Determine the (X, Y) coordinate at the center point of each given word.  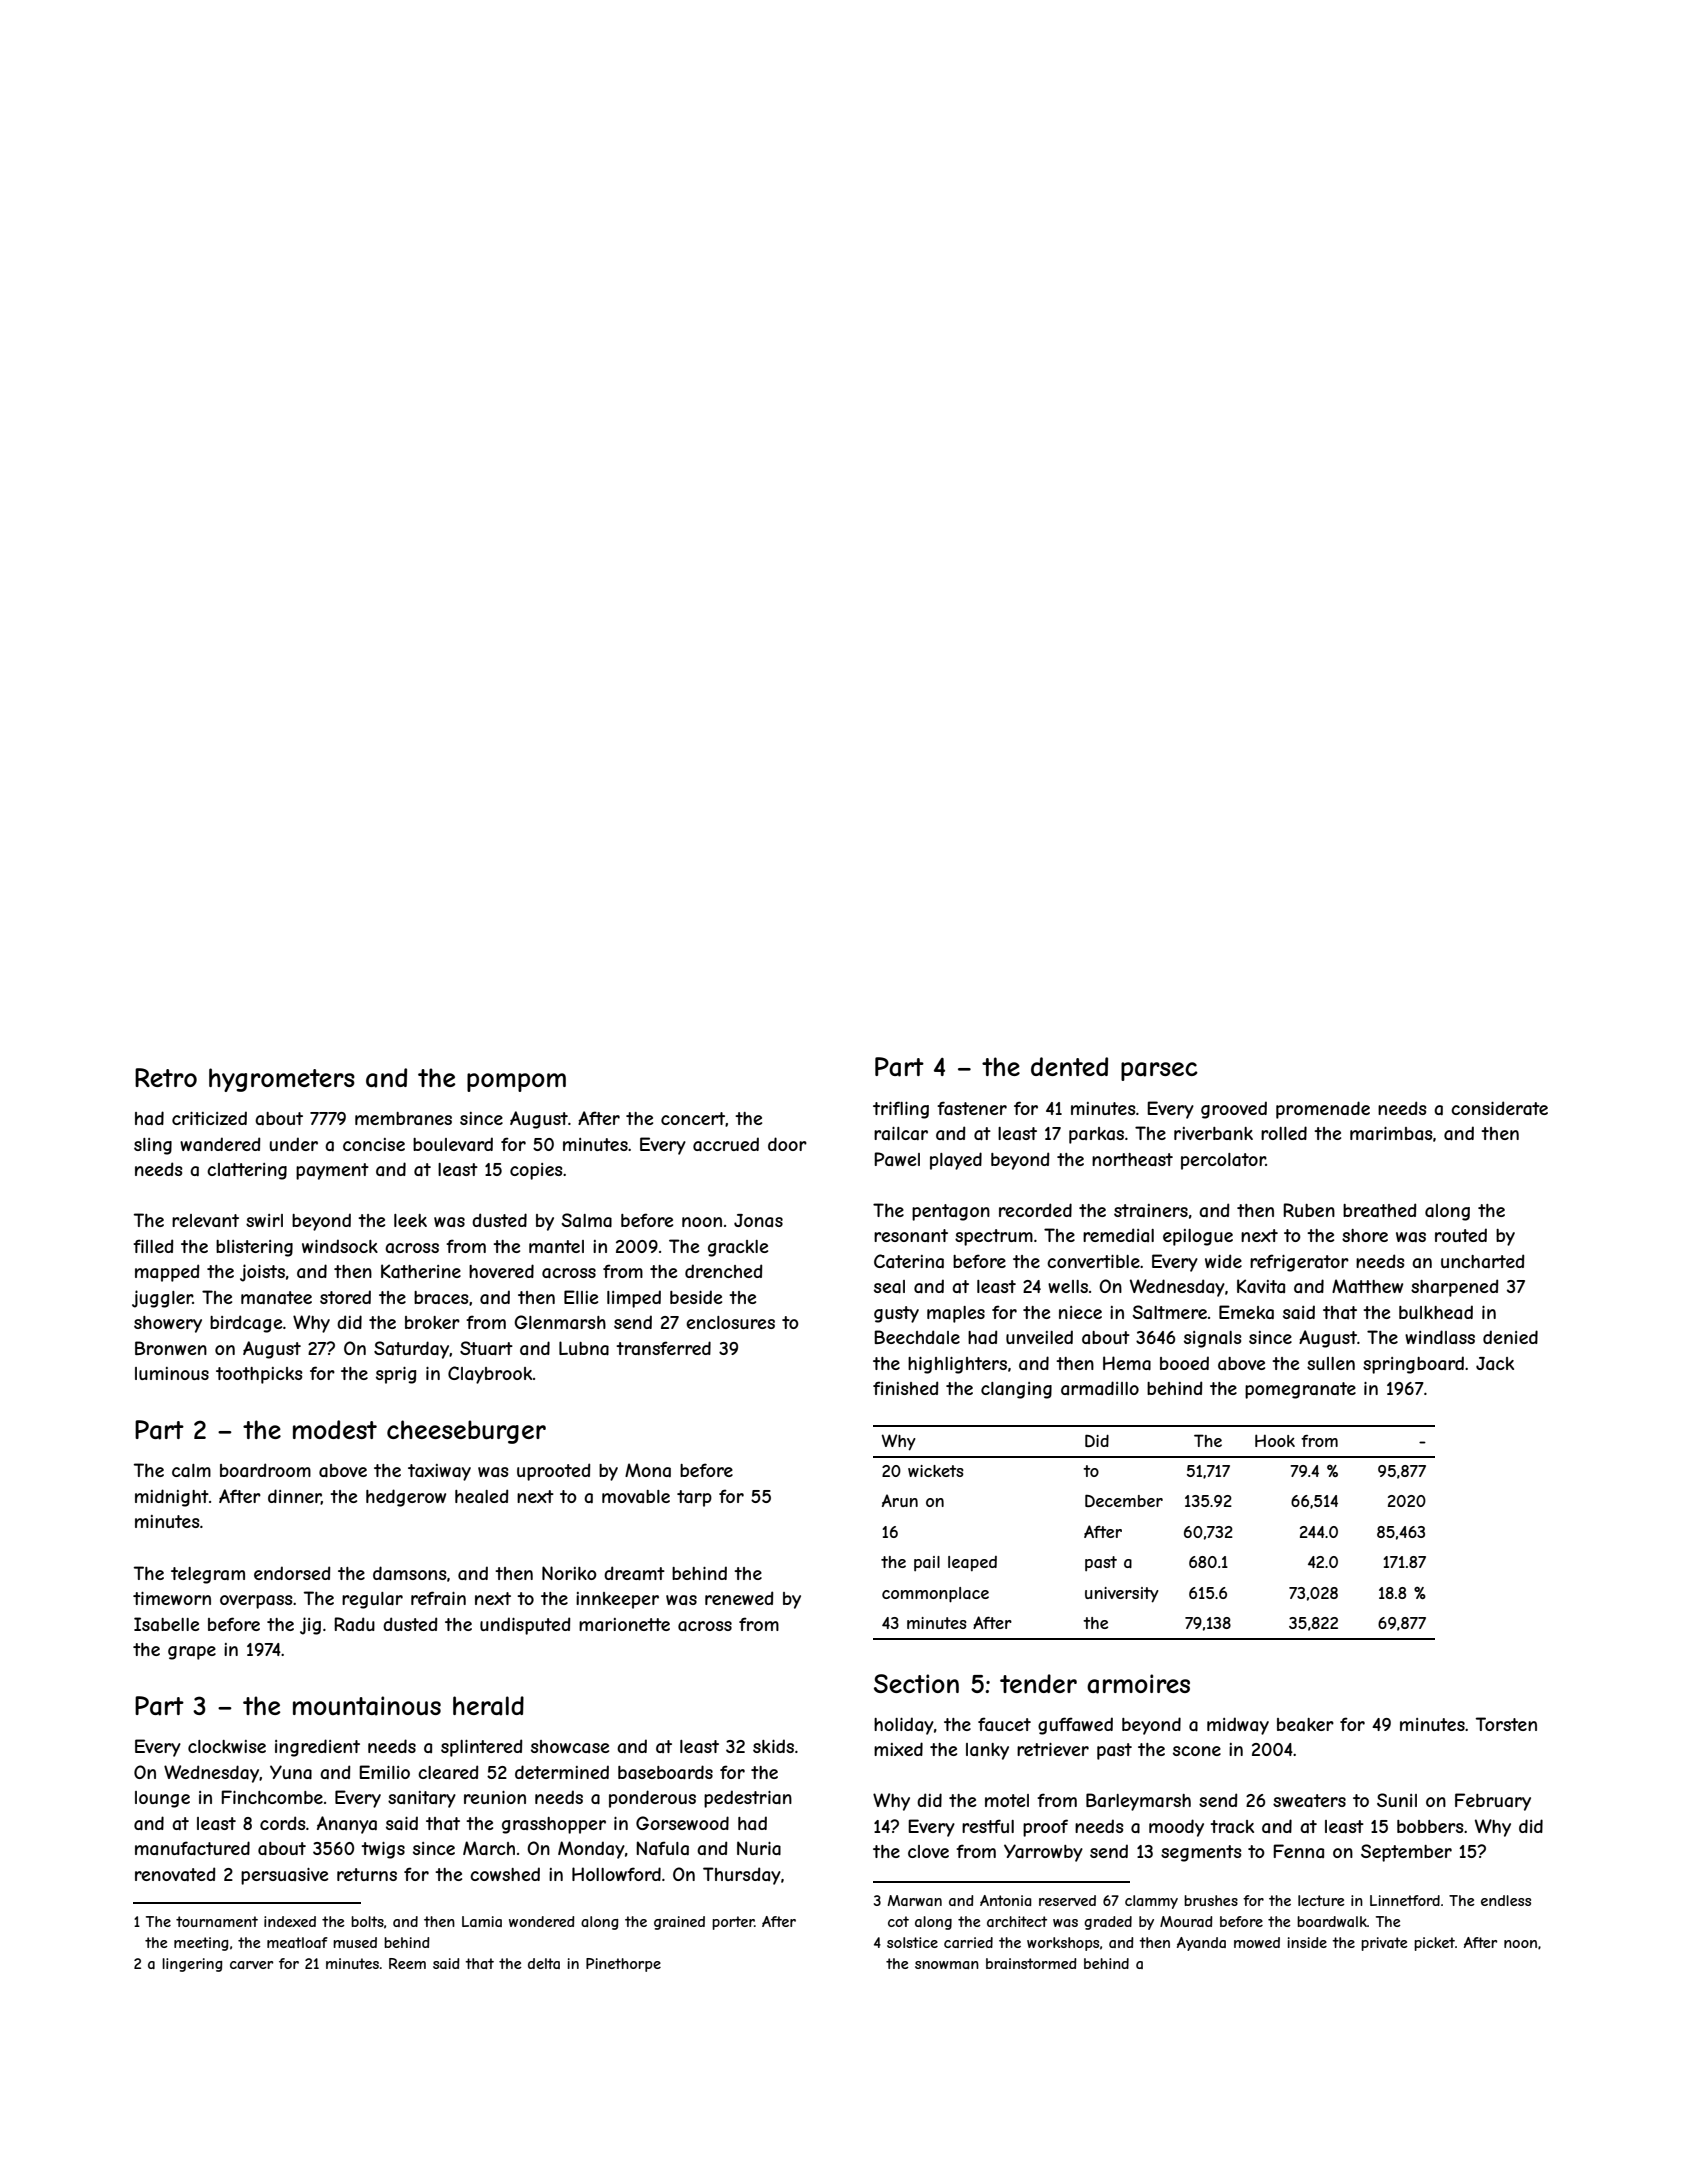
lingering (192, 1965)
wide (1223, 1261)
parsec (1159, 1071)
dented (1069, 1066)
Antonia (1005, 1900)
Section (916, 1683)
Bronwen (171, 1348)
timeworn (172, 1598)
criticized (209, 1118)
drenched (723, 1271)
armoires (1138, 1684)
